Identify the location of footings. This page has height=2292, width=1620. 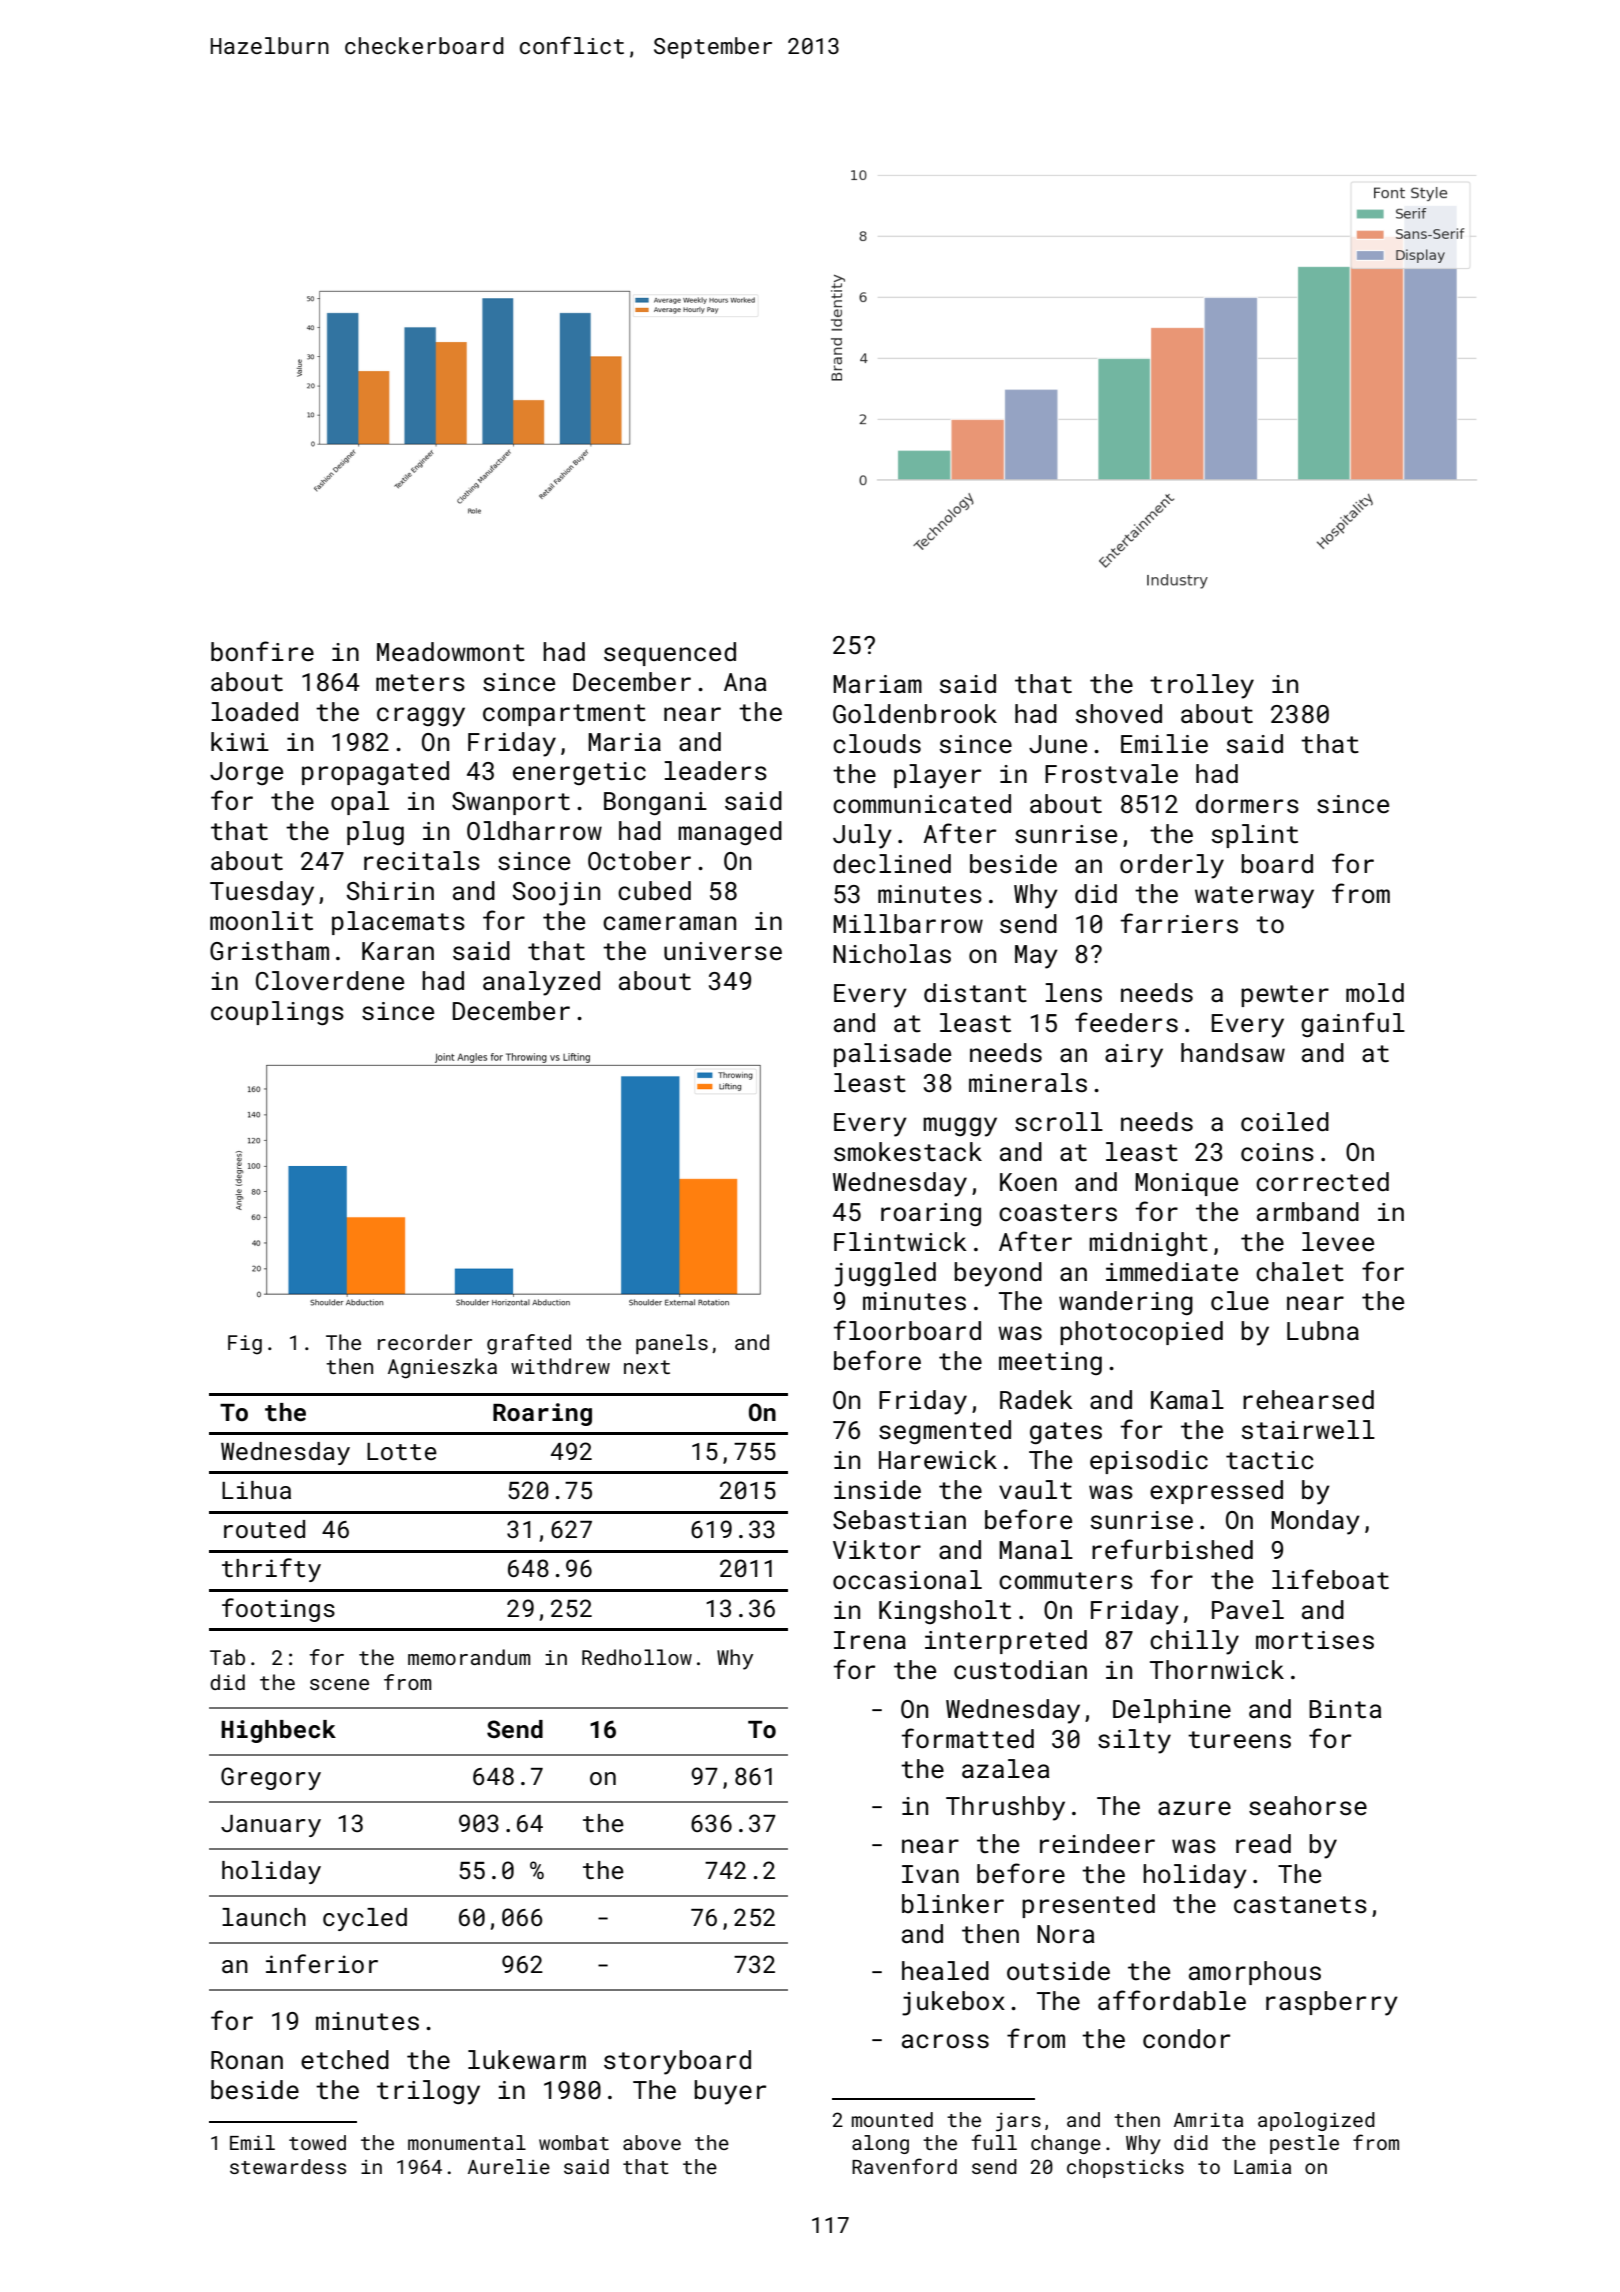
(278, 1610).
